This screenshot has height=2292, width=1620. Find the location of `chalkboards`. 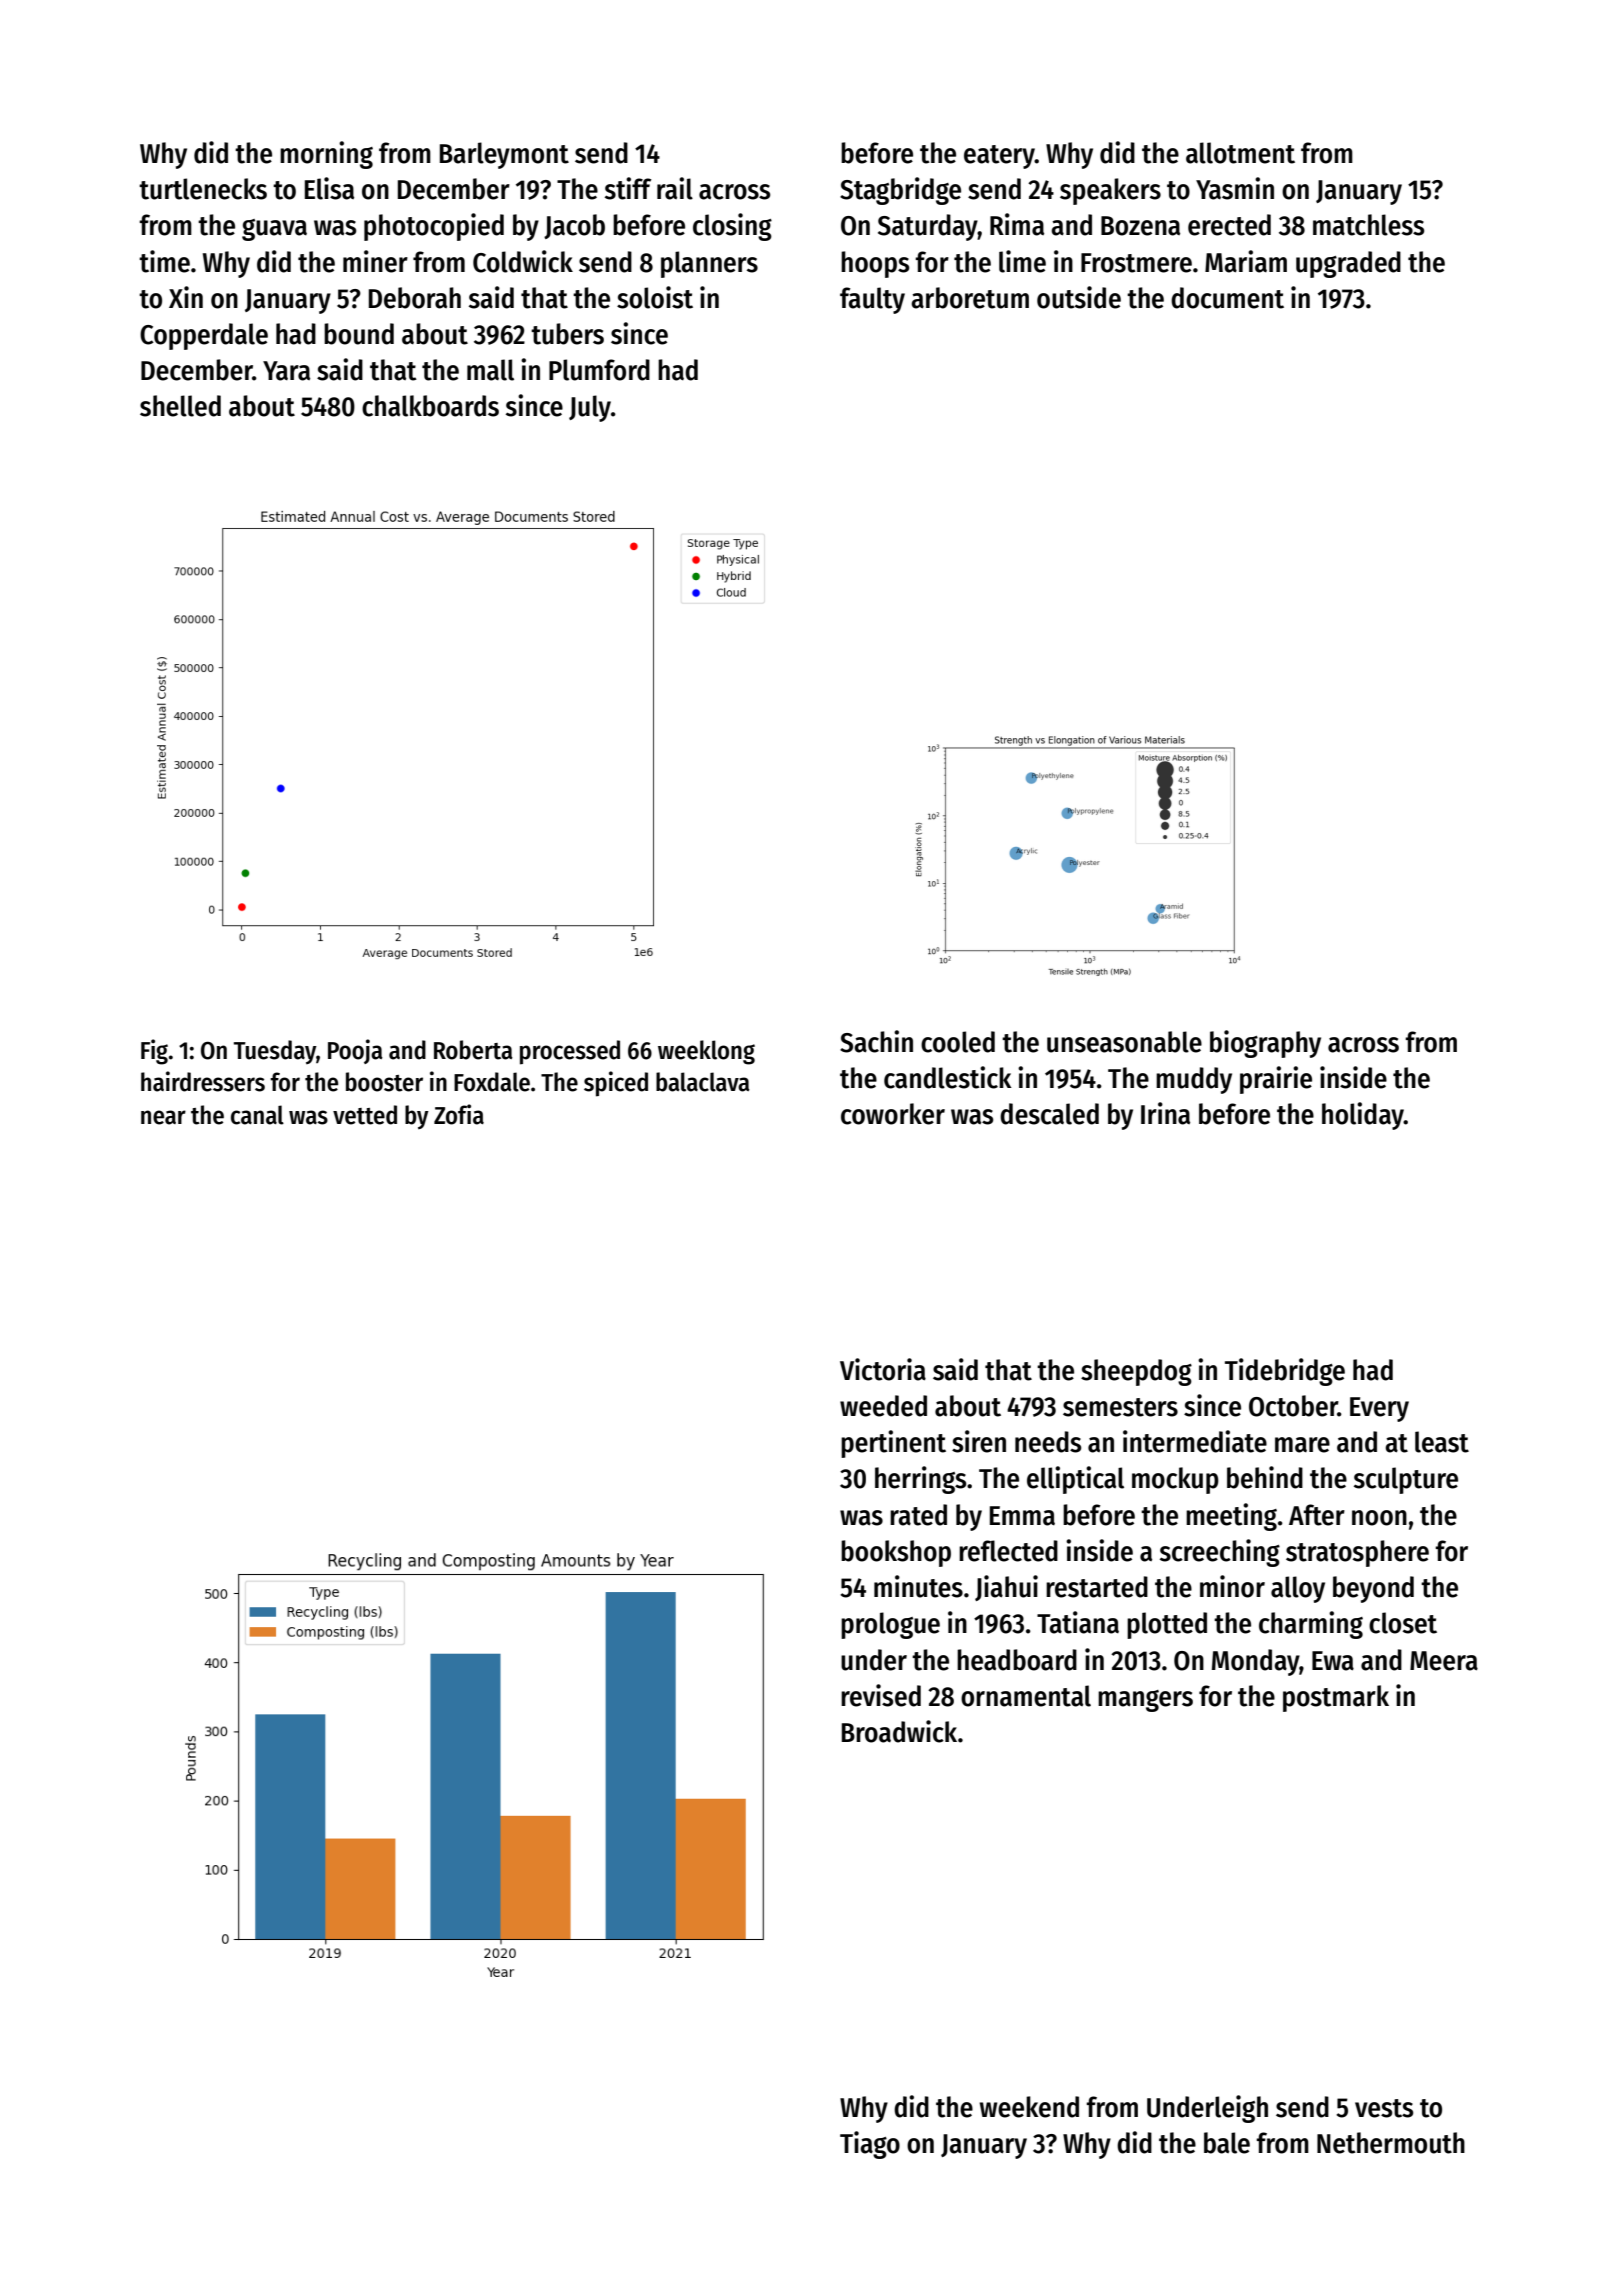

chalkboards is located at coordinates (430, 406).
